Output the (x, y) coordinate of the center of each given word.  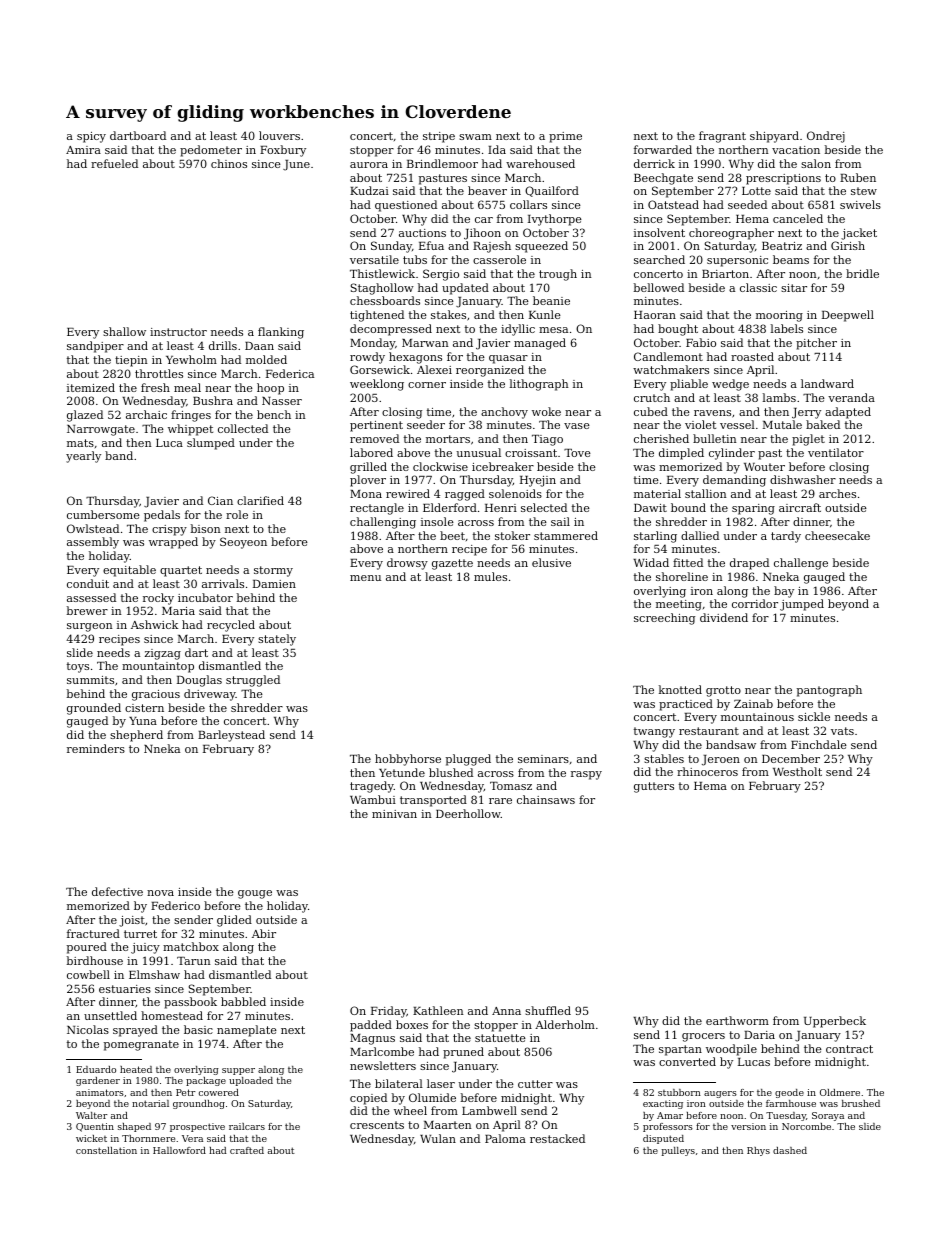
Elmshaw (154, 974)
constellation (106, 1150)
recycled (231, 626)
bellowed (659, 287)
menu (365, 578)
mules (490, 576)
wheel (410, 1110)
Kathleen (438, 1010)
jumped (802, 605)
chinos (229, 163)
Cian (220, 500)
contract (849, 1049)
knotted (680, 689)
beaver (487, 190)
